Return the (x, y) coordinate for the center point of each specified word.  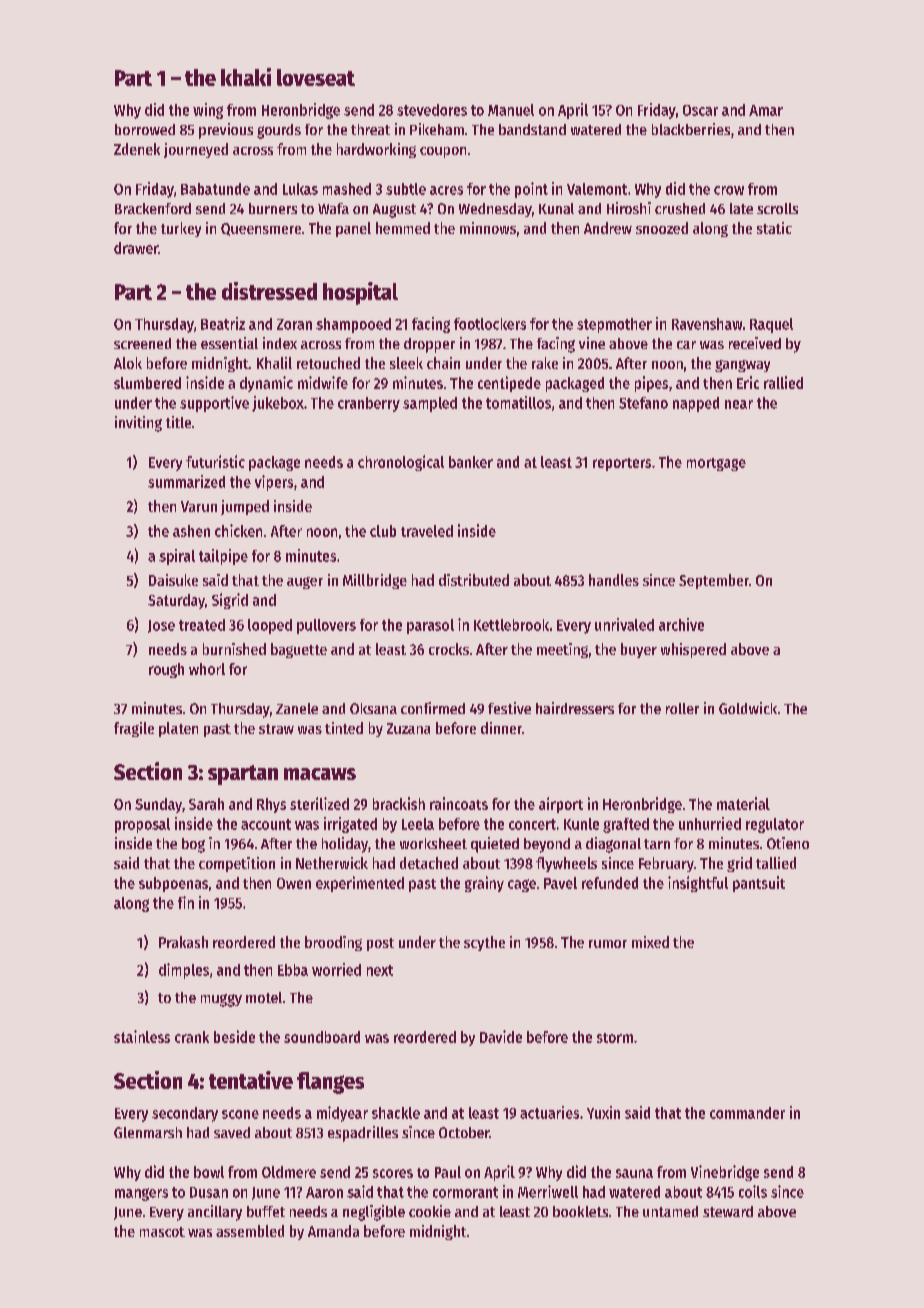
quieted (495, 845)
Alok (128, 363)
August (394, 211)
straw (276, 729)
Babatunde (215, 189)
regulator (775, 825)
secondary (185, 1114)
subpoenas (173, 884)
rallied (783, 382)
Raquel (771, 325)
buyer (639, 650)
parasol (430, 626)
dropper (429, 345)
